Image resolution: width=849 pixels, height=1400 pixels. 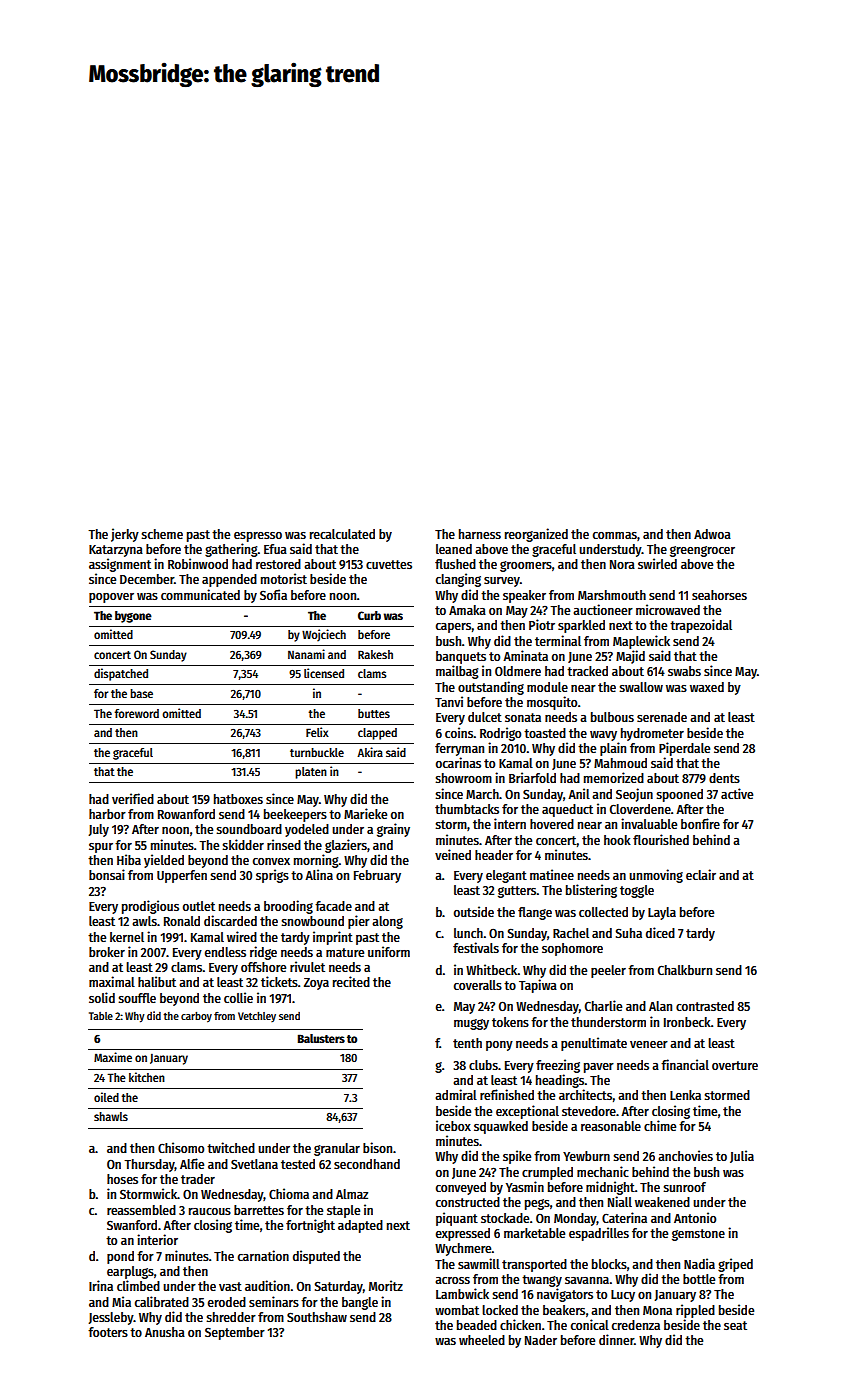 I want to click on bonfire, so click(x=700, y=823).
